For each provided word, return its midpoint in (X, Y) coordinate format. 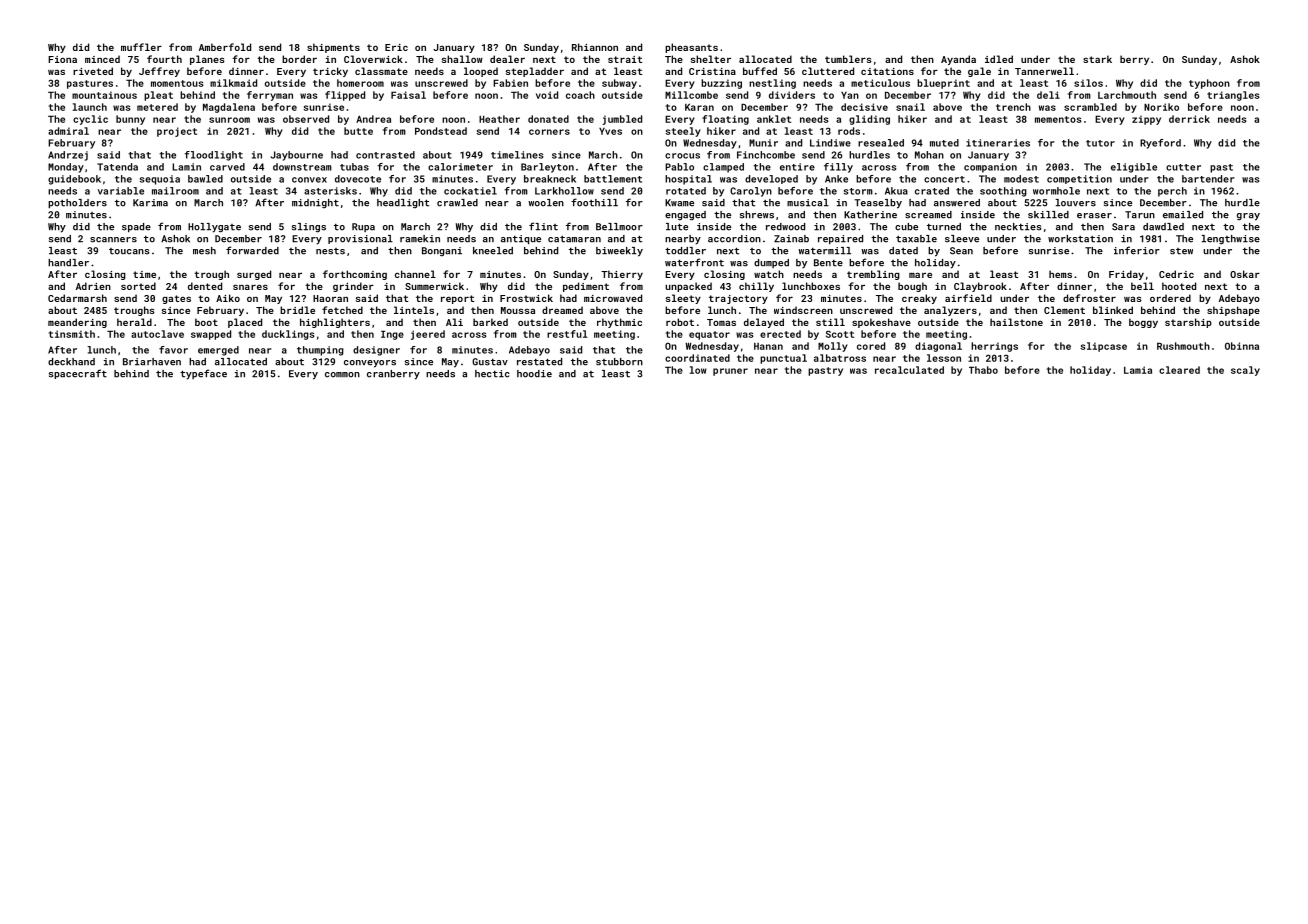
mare (920, 275)
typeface (203, 374)
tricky (330, 72)
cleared (1179, 370)
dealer (507, 59)
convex (309, 180)
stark (1097, 59)
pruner (730, 372)
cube (906, 227)
